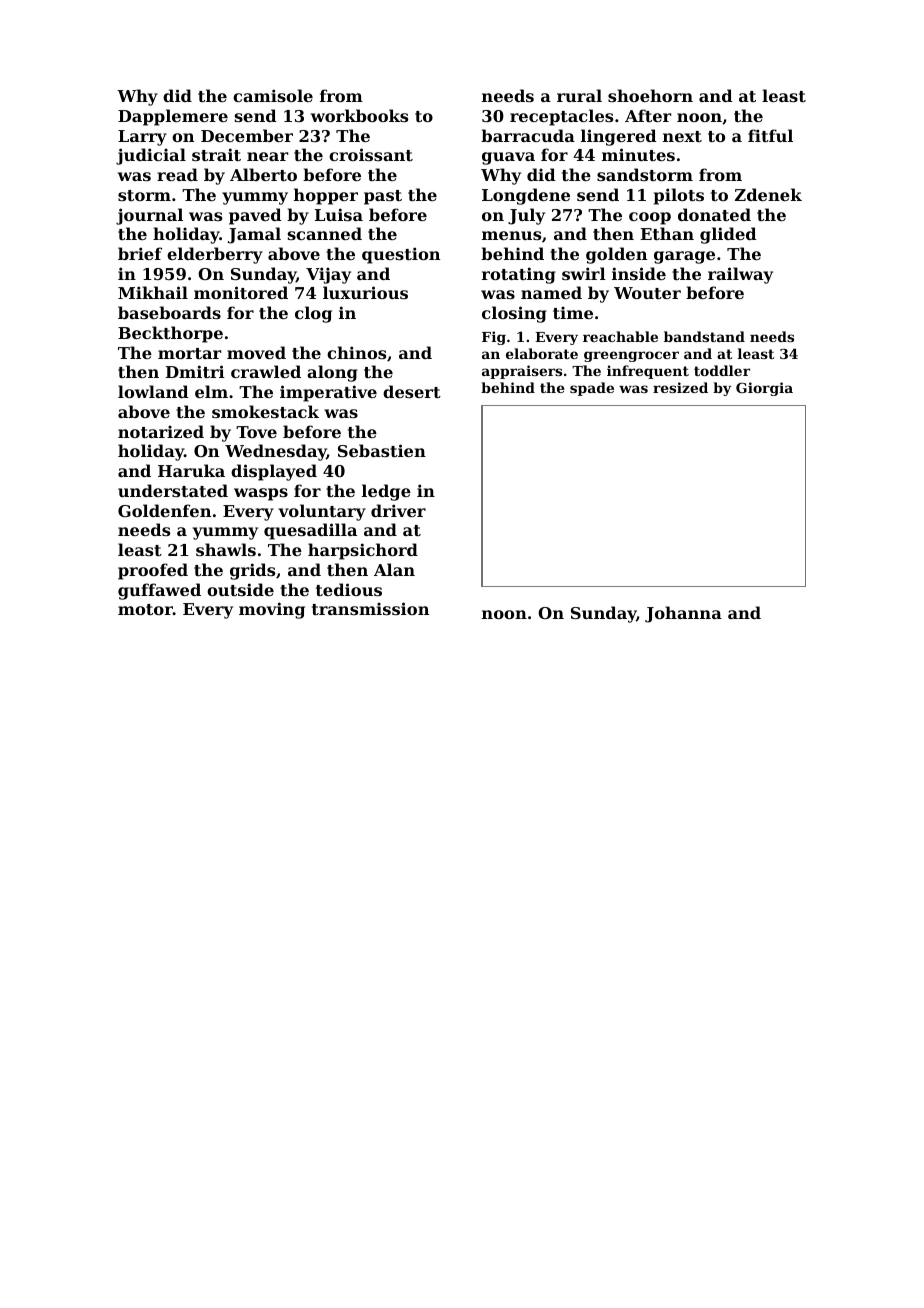 The width and height of the screenshot is (924, 1308). Describe the element at coordinates (153, 391) in the screenshot. I see `lowland` at that location.
